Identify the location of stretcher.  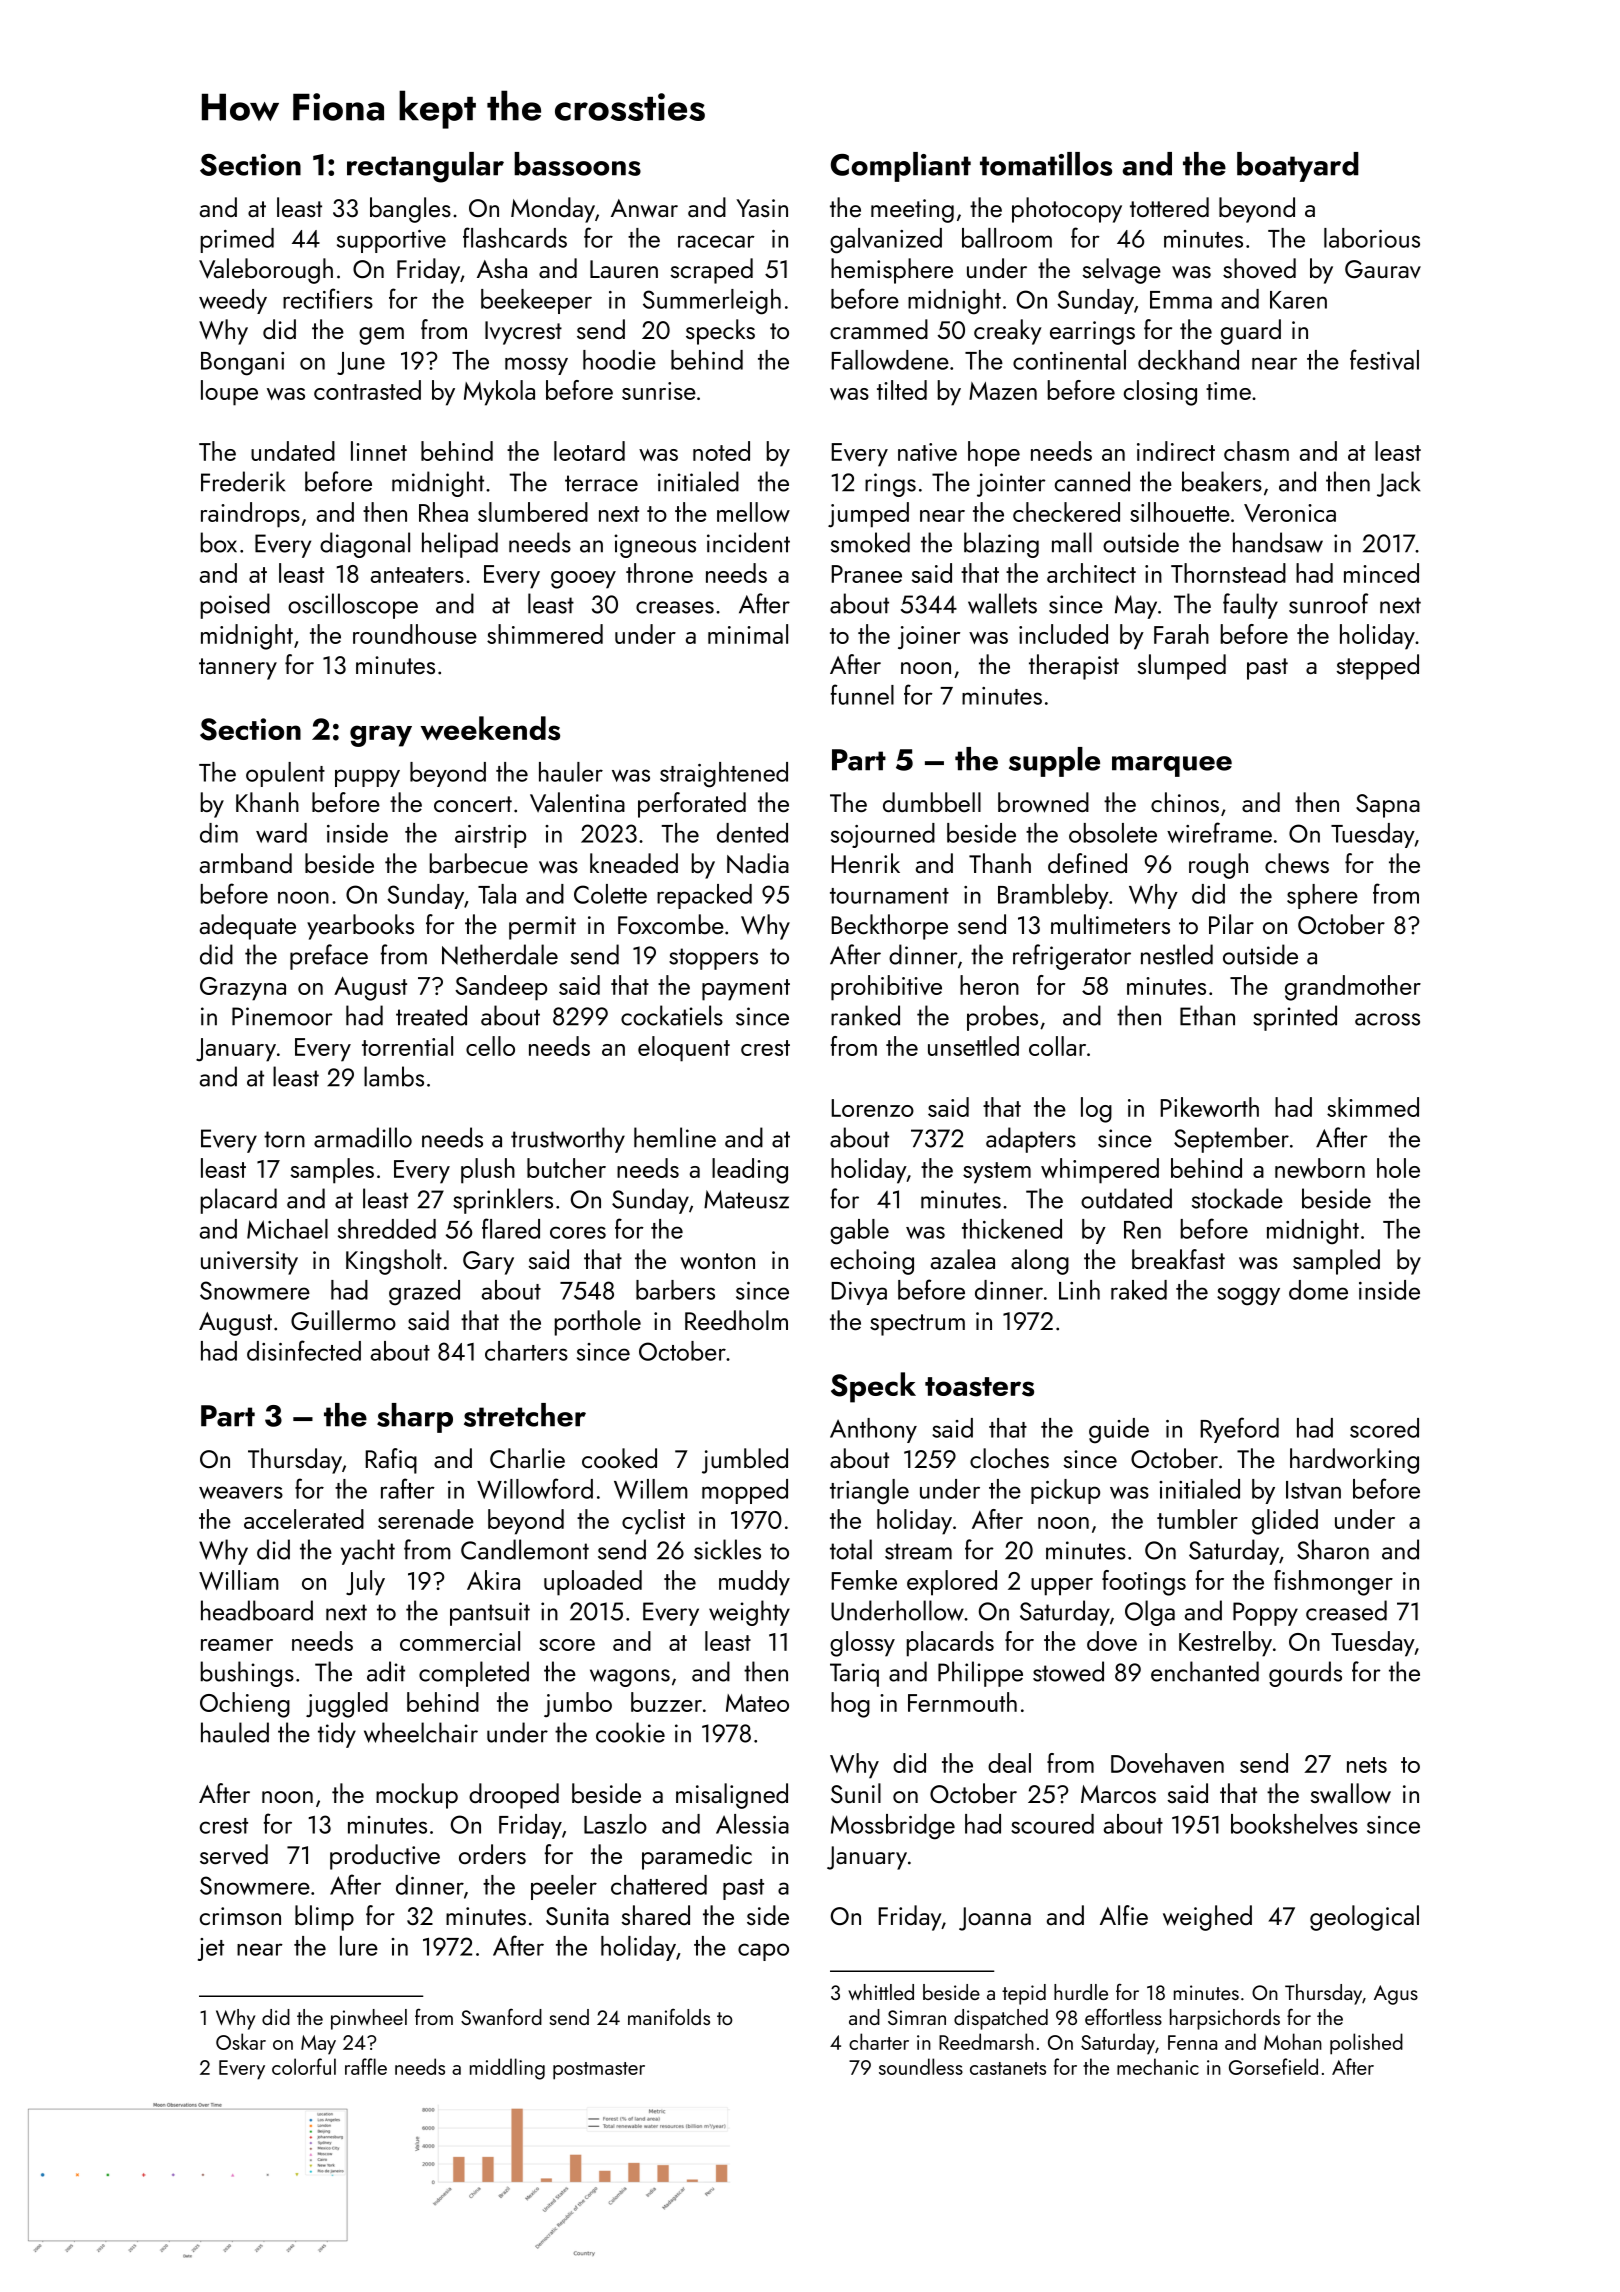
(525, 1415).
